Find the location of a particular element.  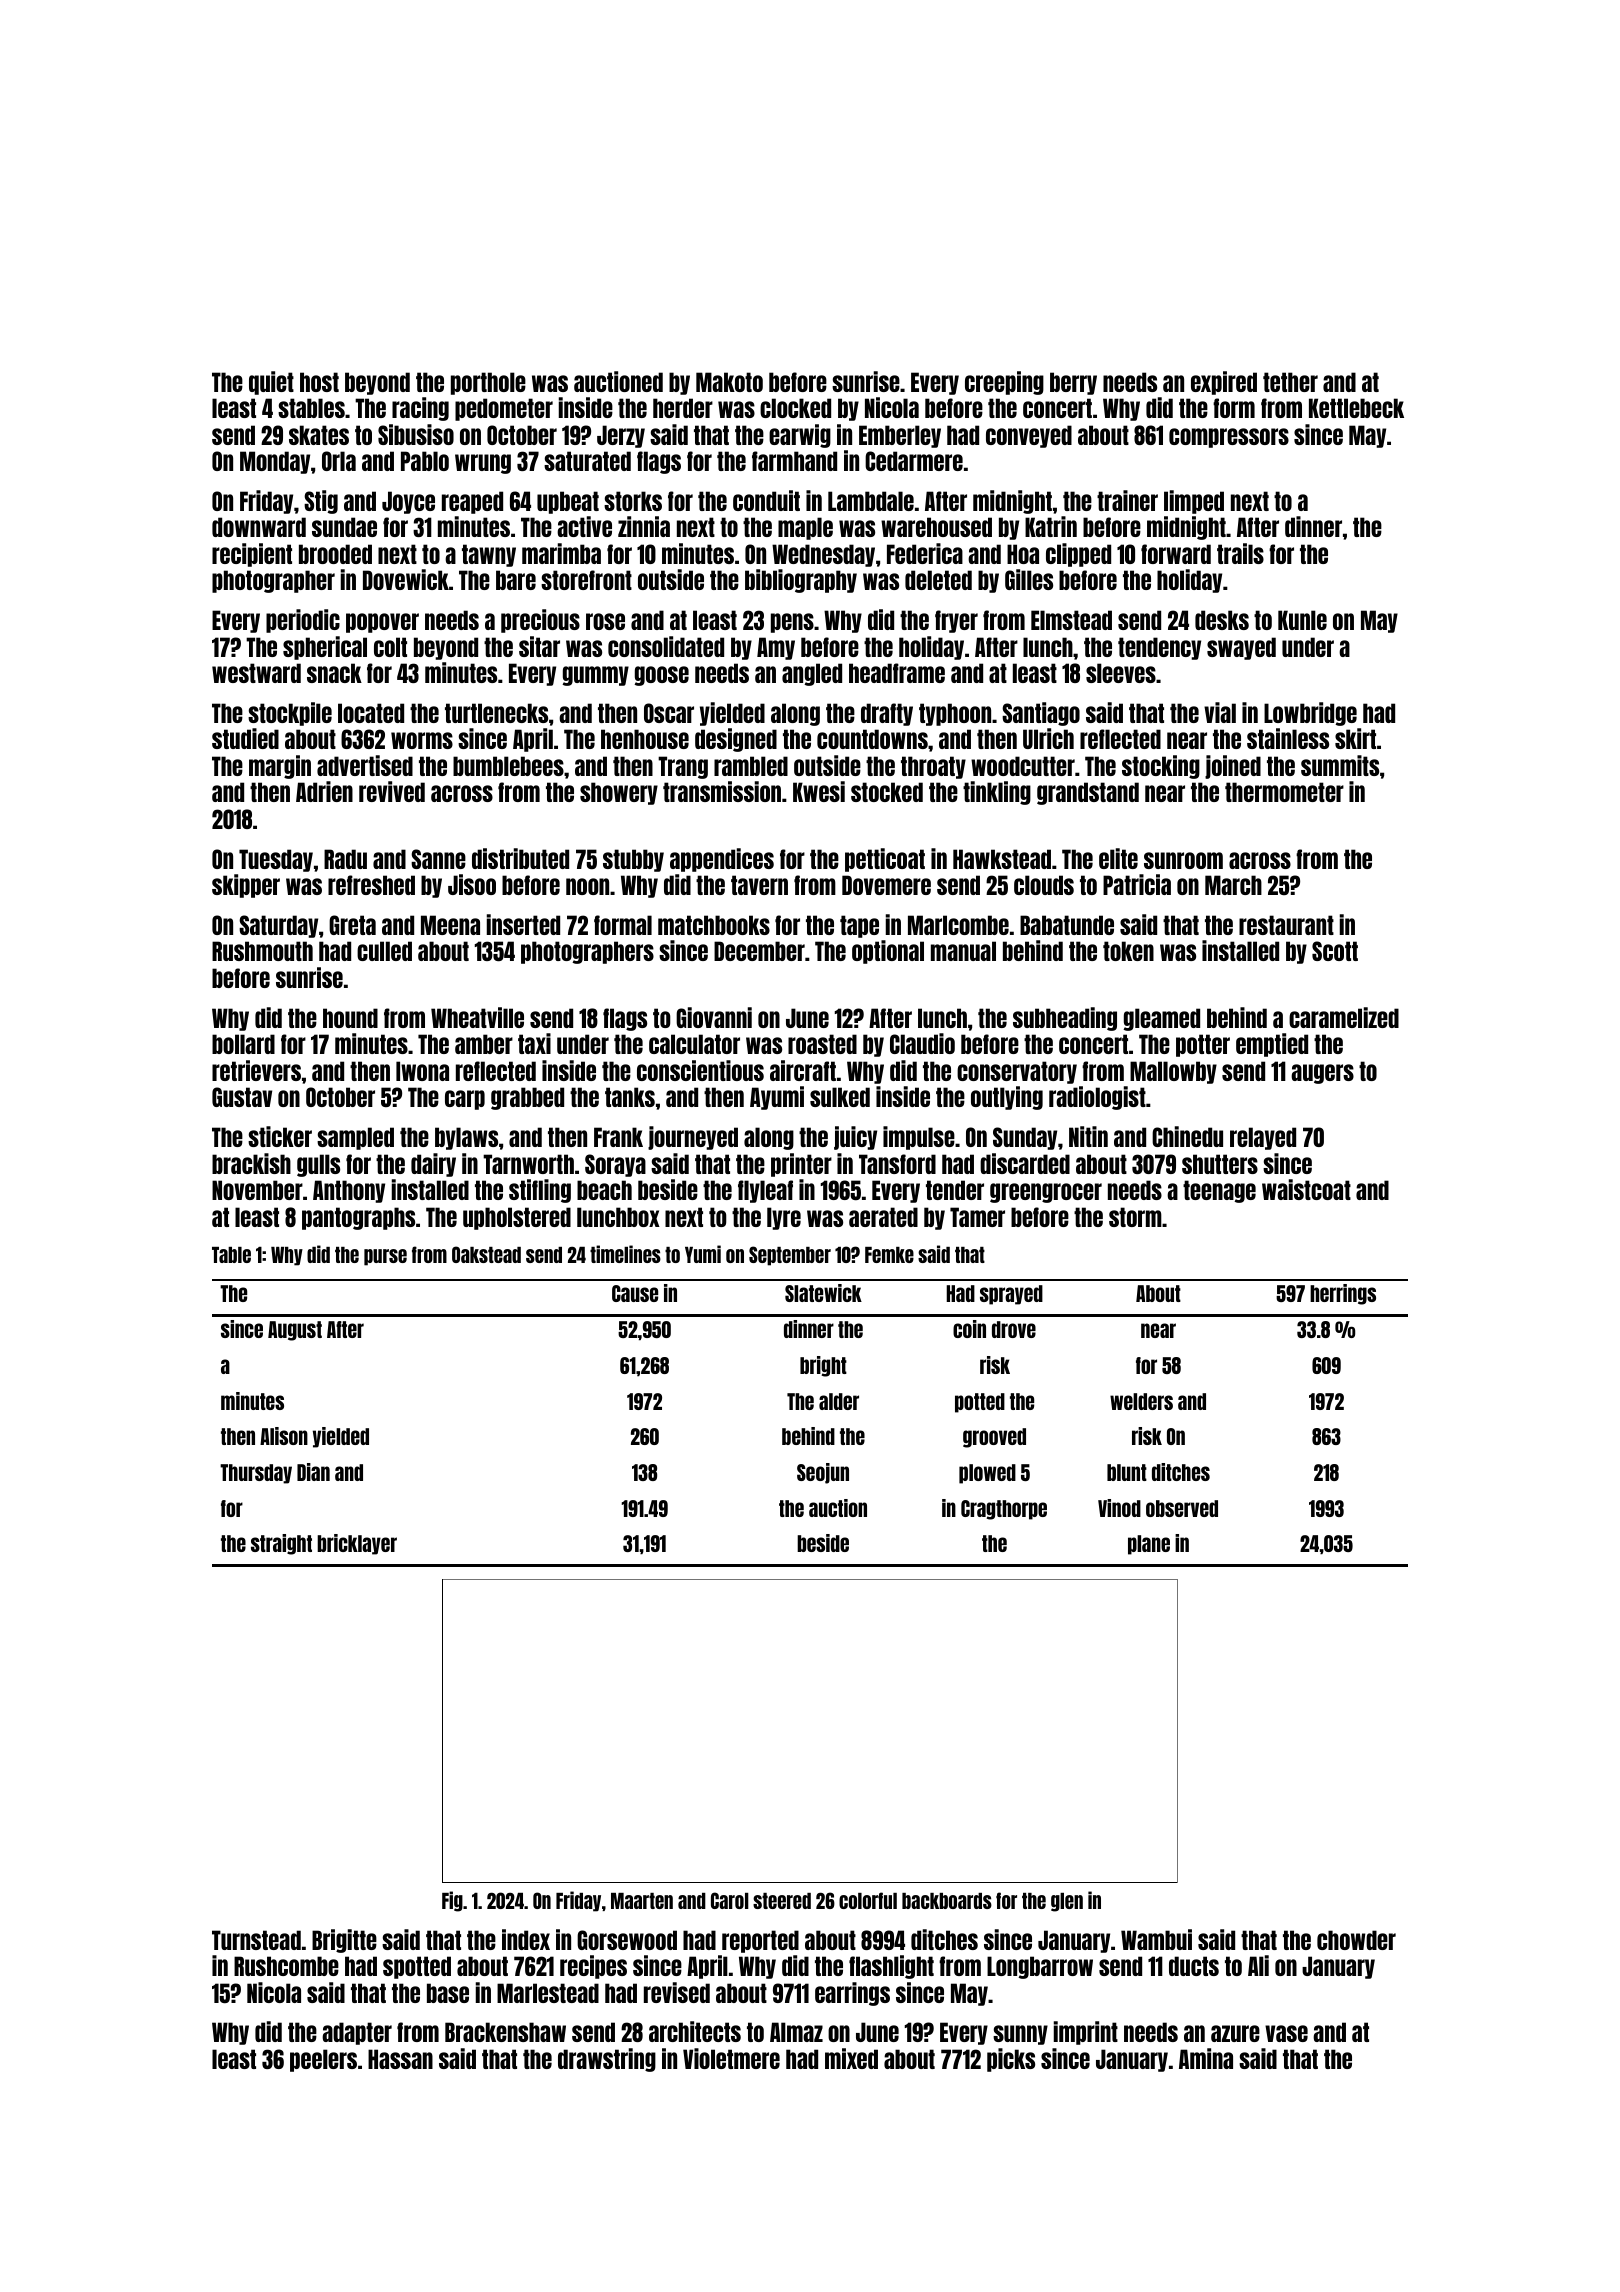

backboards is located at coordinates (947, 1901).
